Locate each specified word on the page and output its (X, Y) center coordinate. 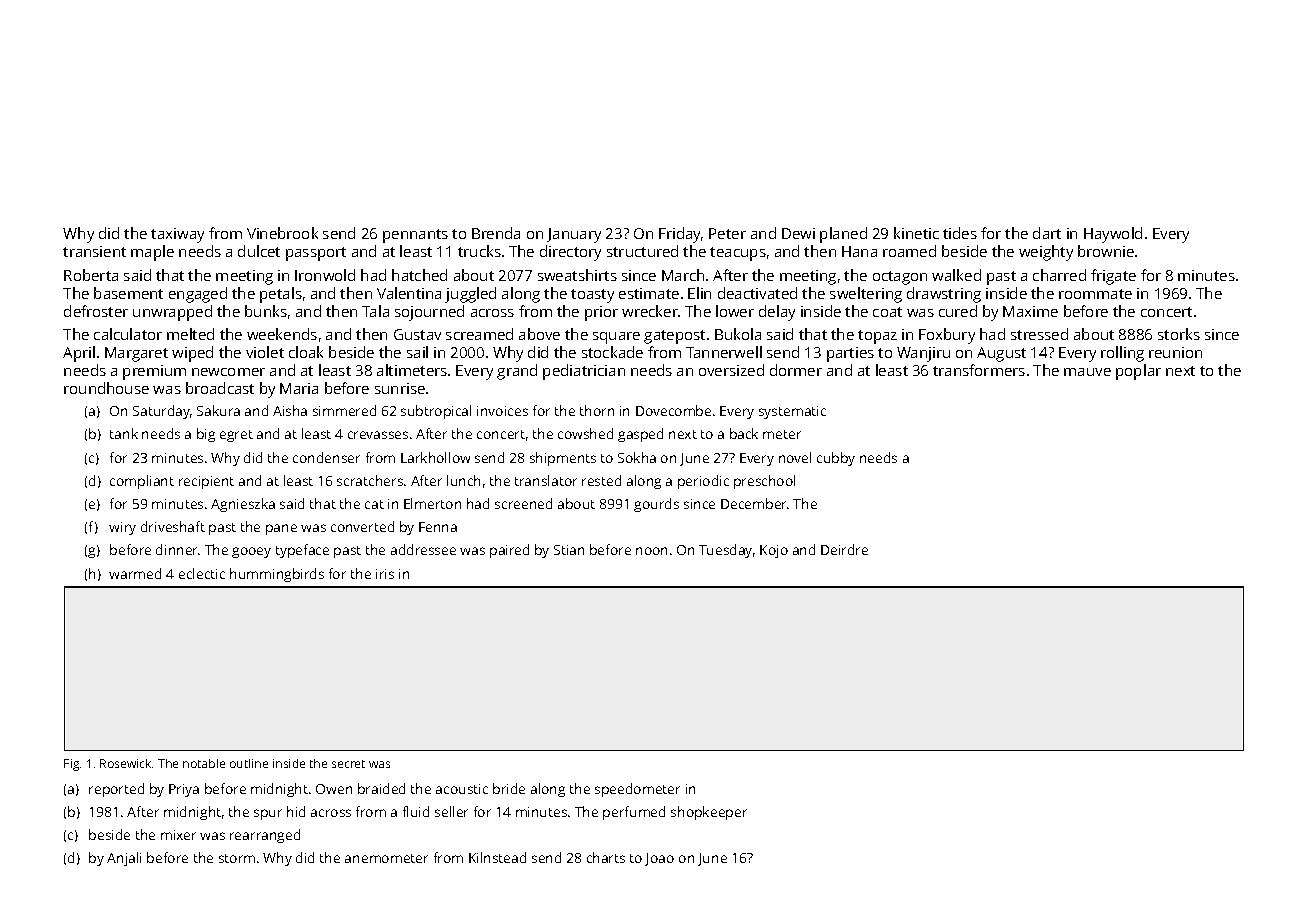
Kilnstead (497, 857)
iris (385, 574)
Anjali (124, 859)
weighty (1046, 253)
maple (152, 253)
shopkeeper (709, 813)
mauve (1087, 372)
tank (124, 433)
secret (348, 764)
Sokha (637, 457)
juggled (470, 295)
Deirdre (844, 549)
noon (651, 551)
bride (509, 788)
